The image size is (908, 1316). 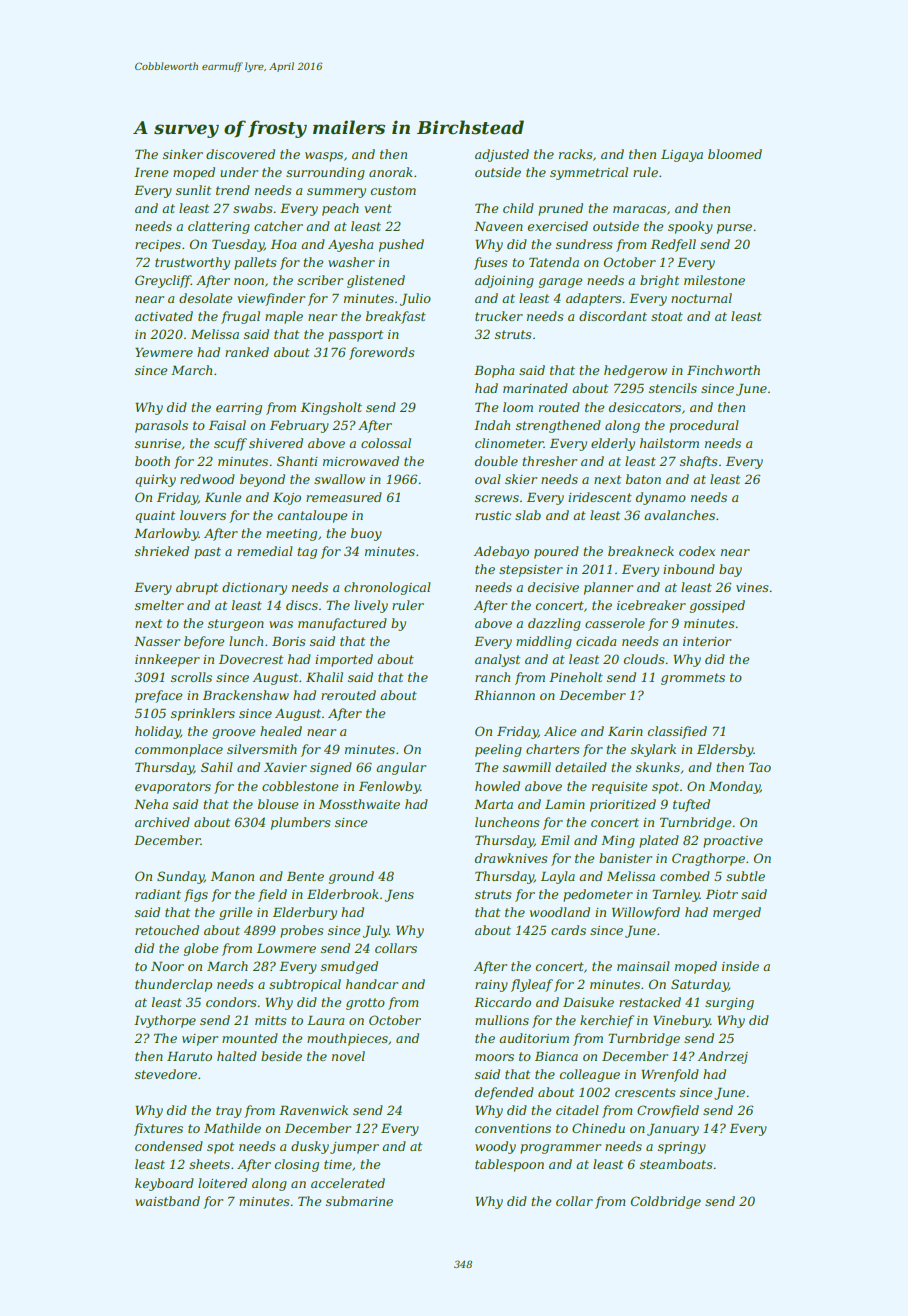 What do you see at coordinates (236, 625) in the screenshot?
I see `sturgeon` at bounding box center [236, 625].
